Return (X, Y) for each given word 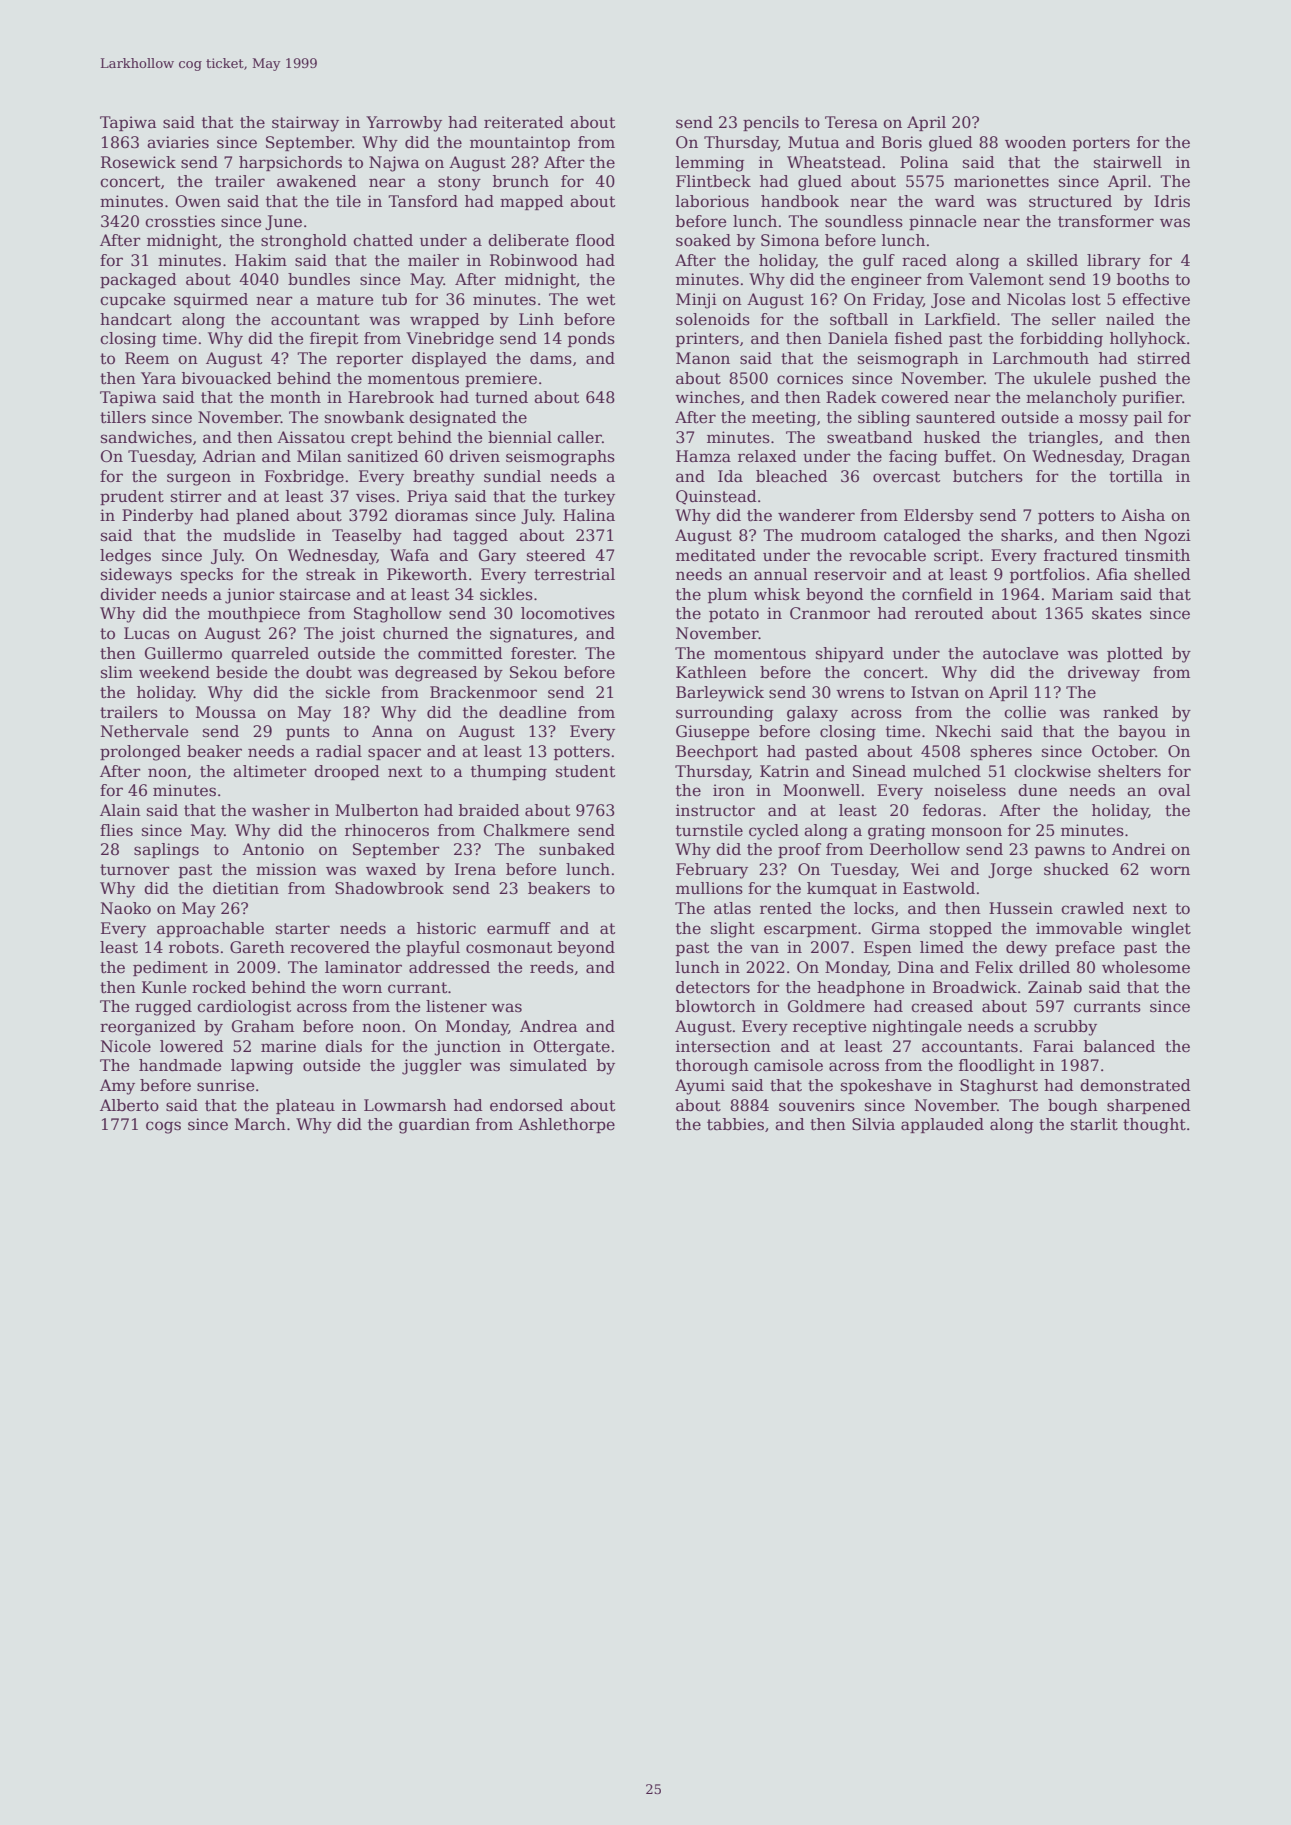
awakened (317, 181)
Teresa (851, 122)
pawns (1060, 852)
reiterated (524, 122)
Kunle (164, 987)
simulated (548, 1065)
